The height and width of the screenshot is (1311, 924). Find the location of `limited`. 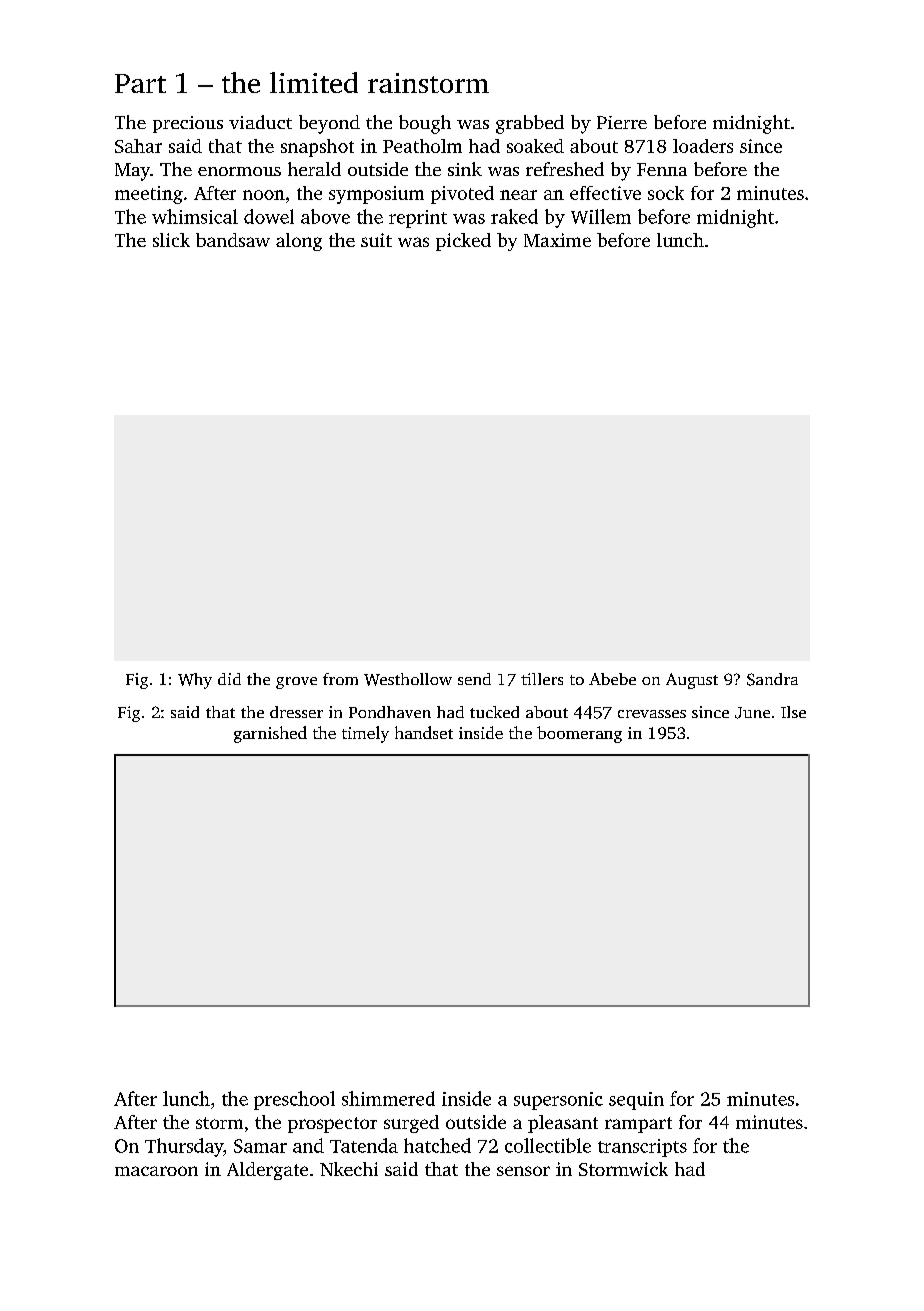

limited is located at coordinates (314, 82).
